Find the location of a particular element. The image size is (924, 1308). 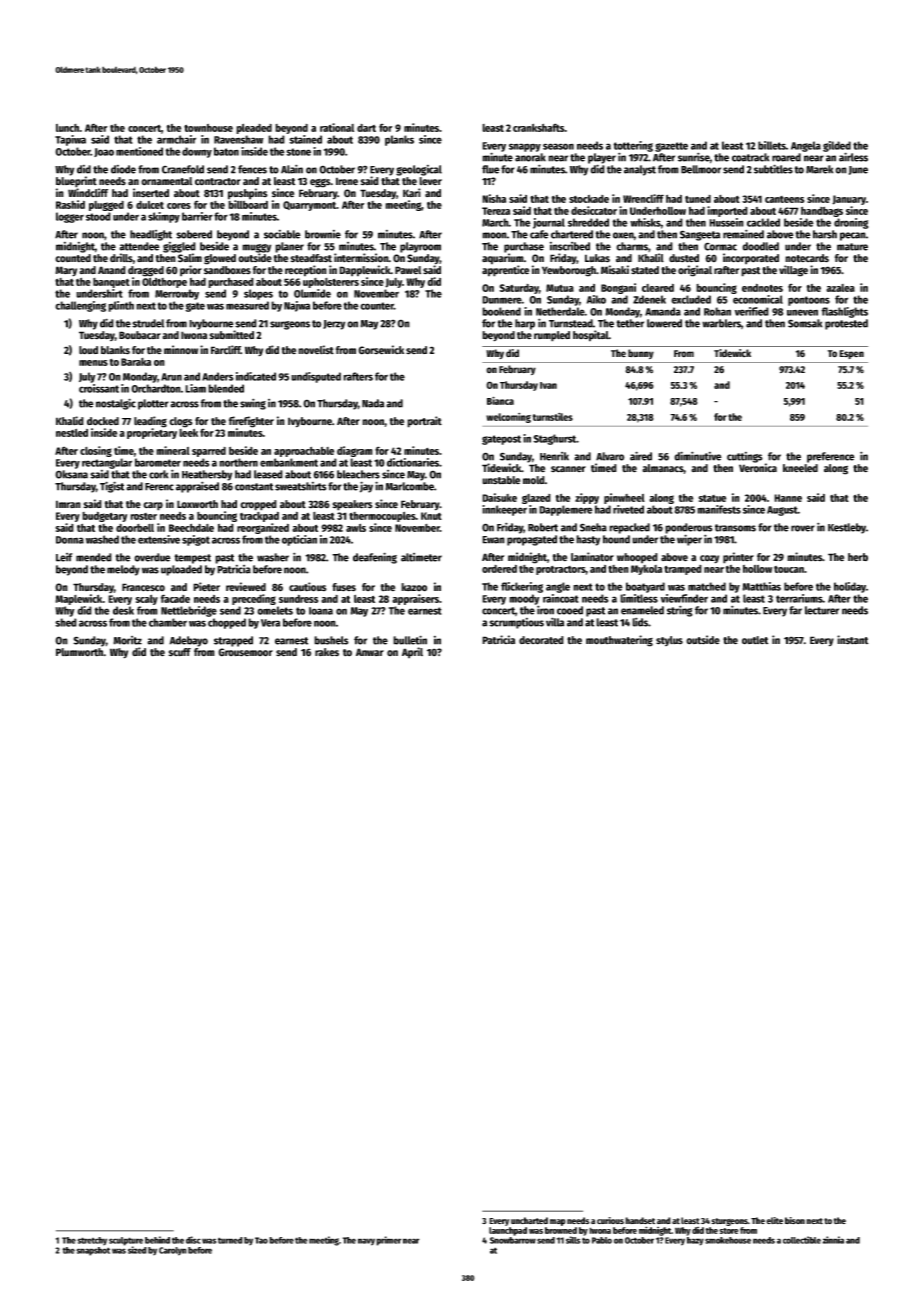

collectible is located at coordinates (802, 1240).
